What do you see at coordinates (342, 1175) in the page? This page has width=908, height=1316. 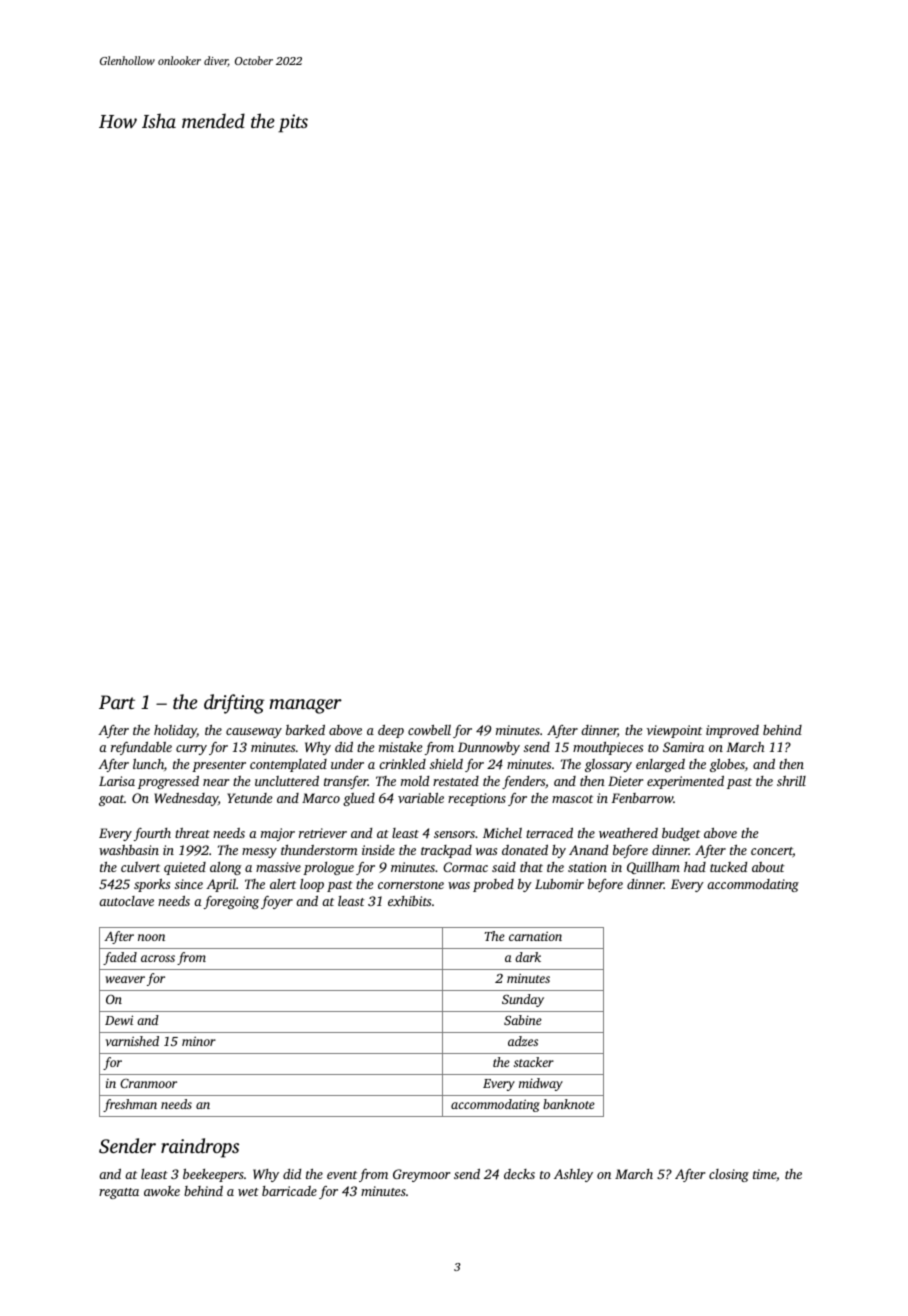 I see `event` at bounding box center [342, 1175].
